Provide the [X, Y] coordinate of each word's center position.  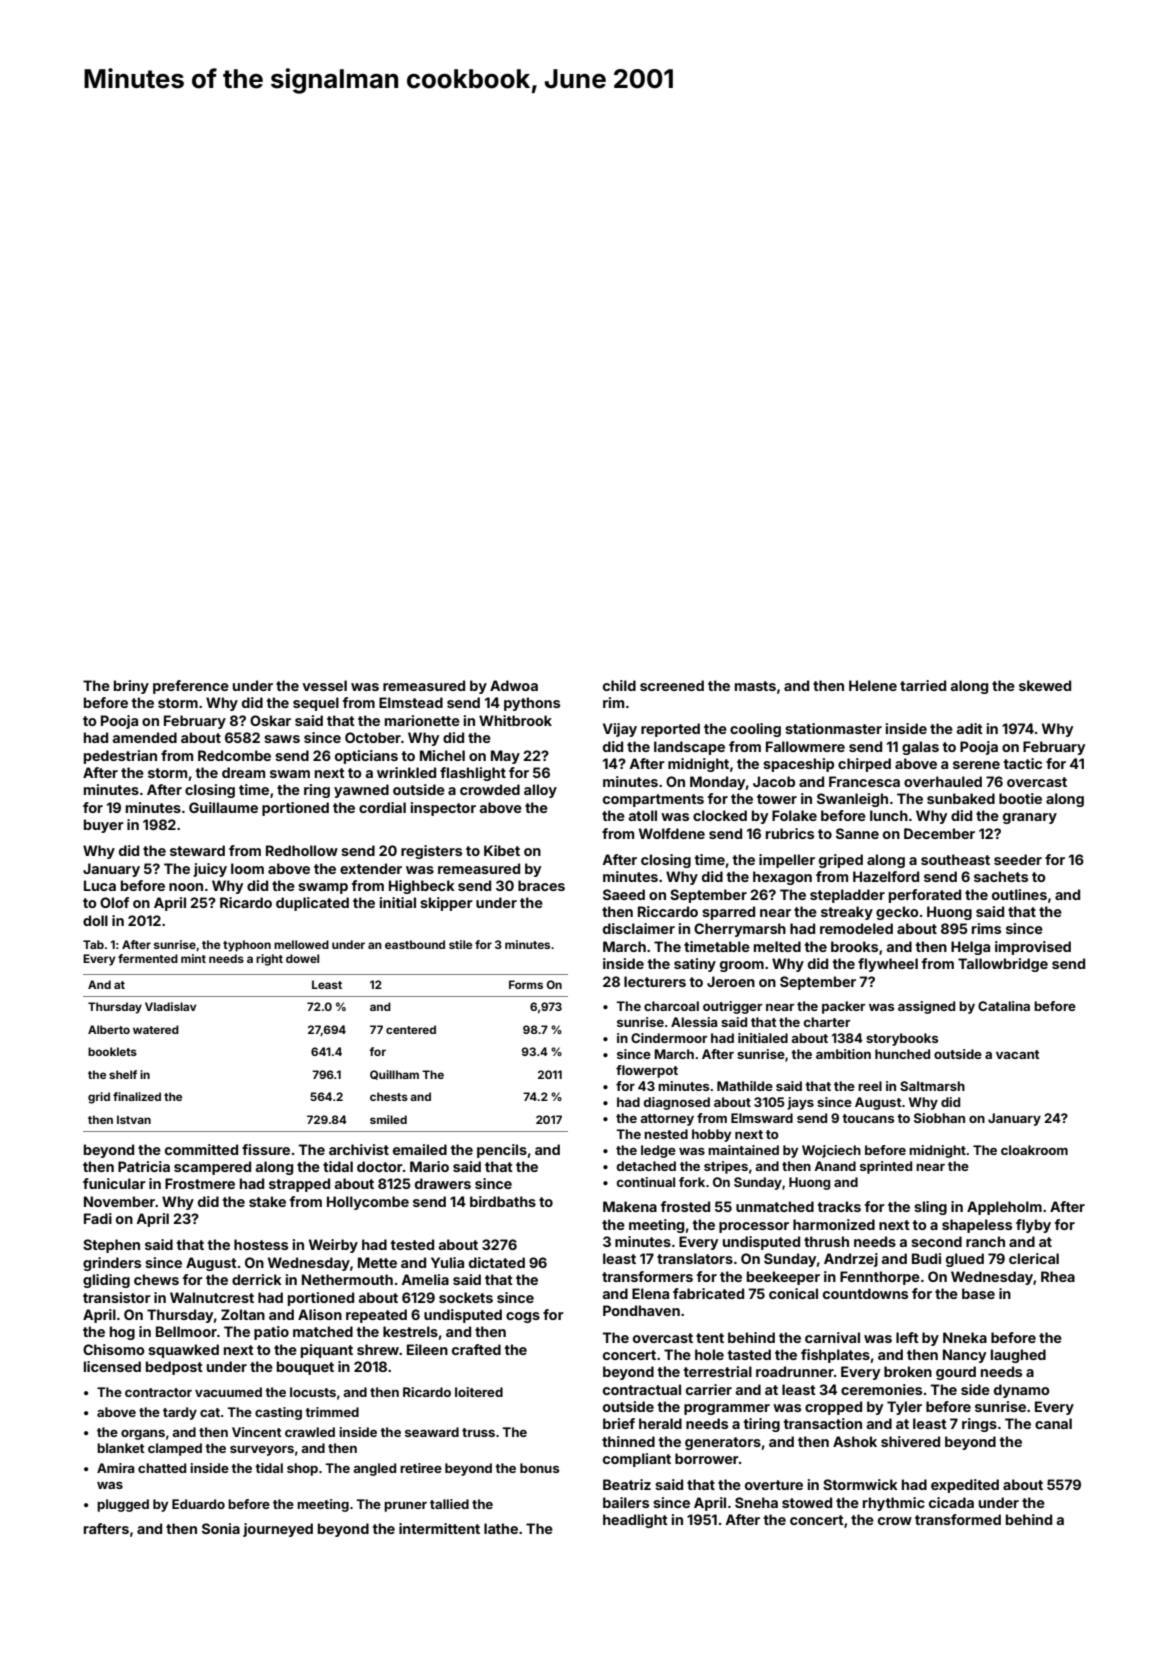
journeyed [278, 1530]
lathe [501, 1528]
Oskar [270, 720]
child [619, 685]
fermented [148, 958]
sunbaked [961, 798]
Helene [873, 685]
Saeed [624, 894]
